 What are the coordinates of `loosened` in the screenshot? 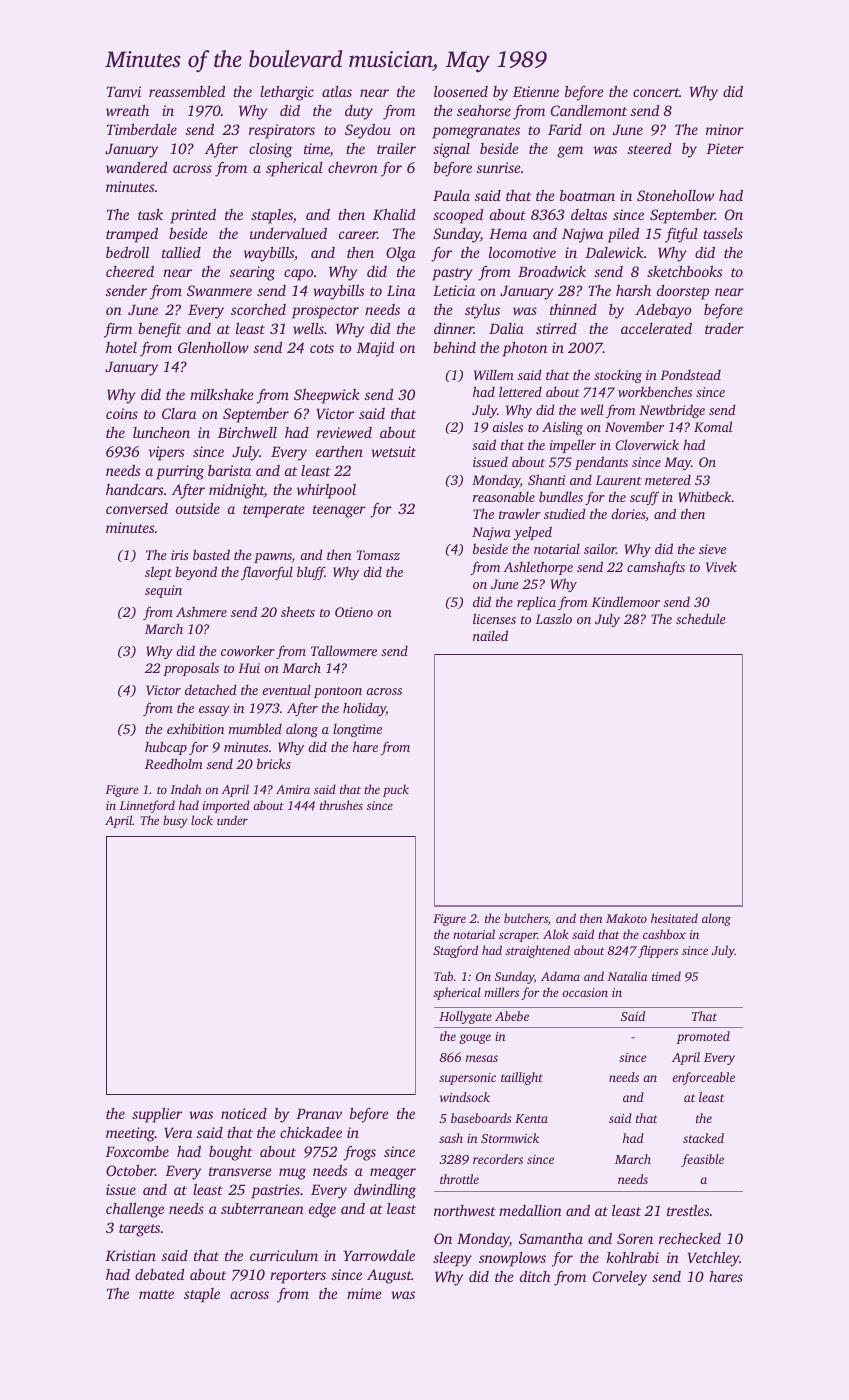 It's located at (461, 91).
